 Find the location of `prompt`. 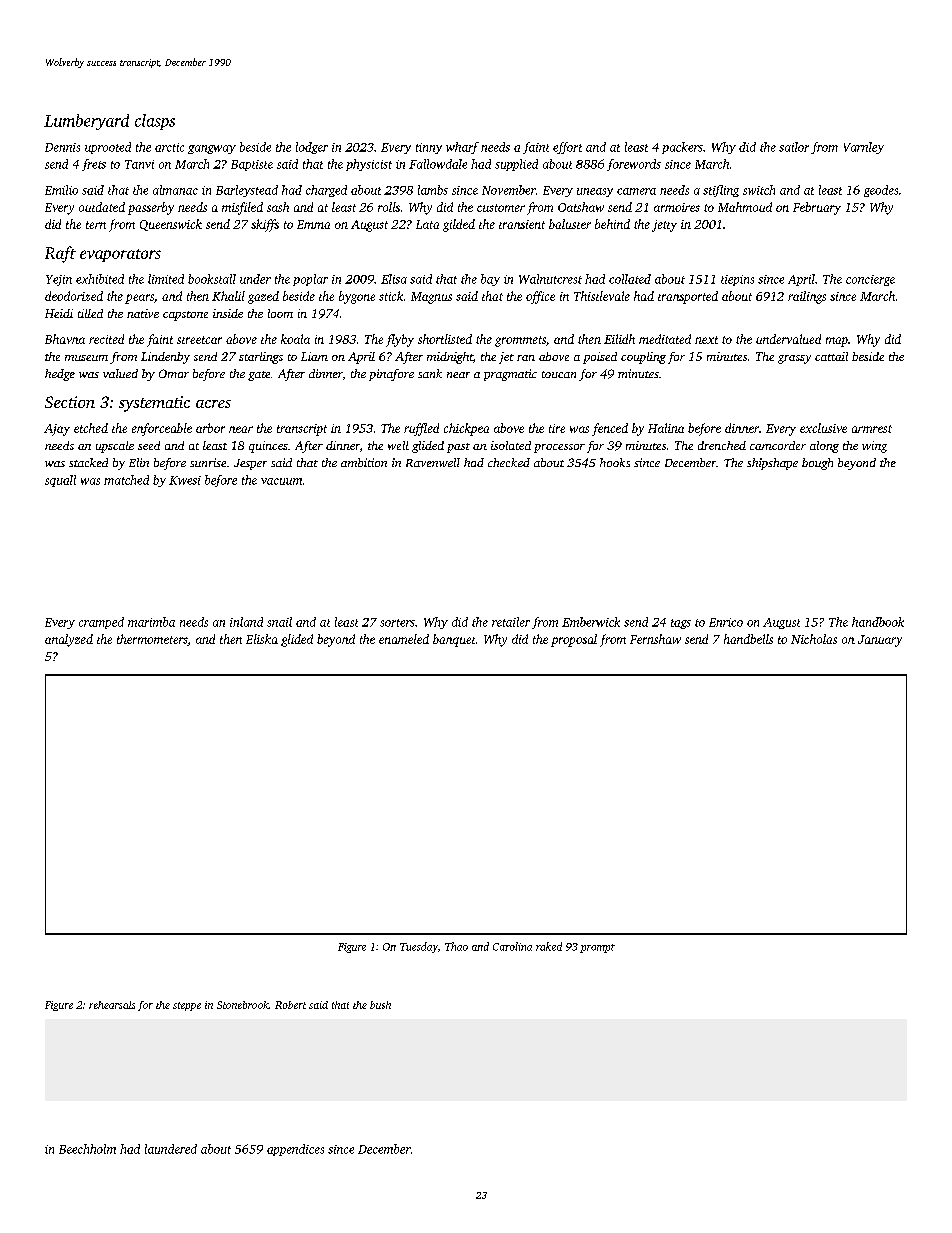

prompt is located at coordinates (597, 948).
